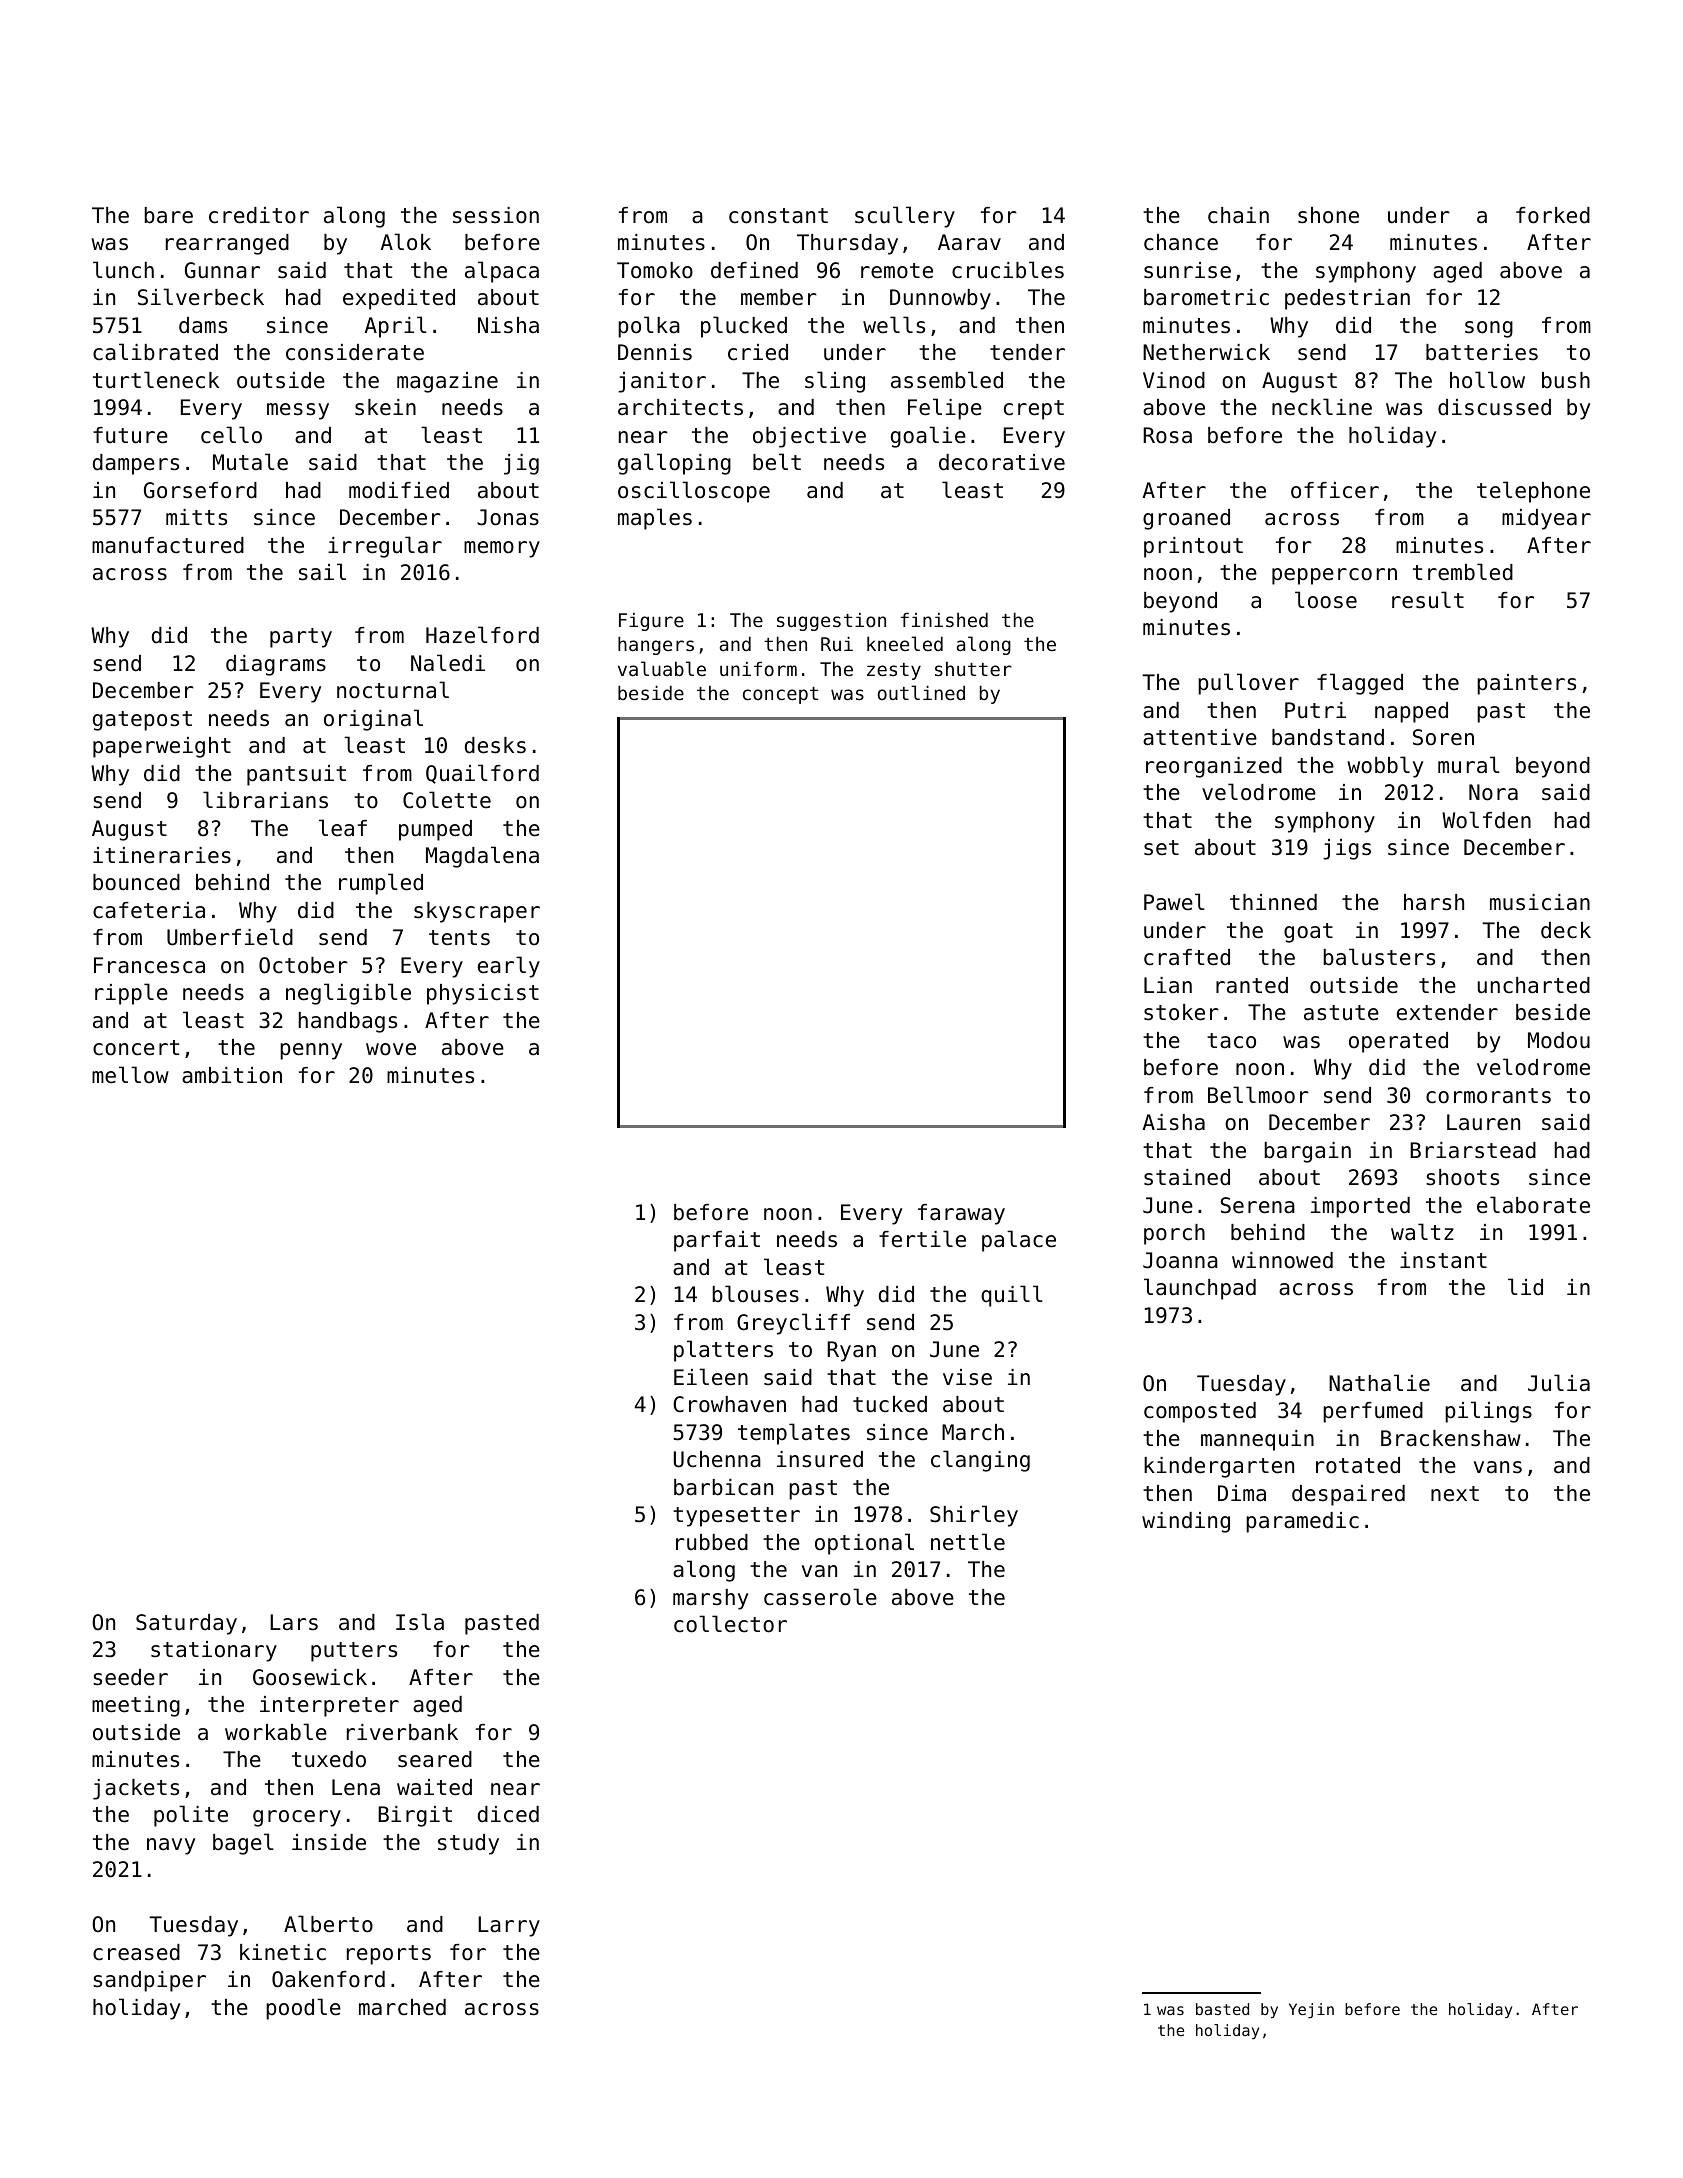 Image resolution: width=1683 pixels, height=2178 pixels. What do you see at coordinates (1526, 684) in the page?
I see `painters` at bounding box center [1526, 684].
